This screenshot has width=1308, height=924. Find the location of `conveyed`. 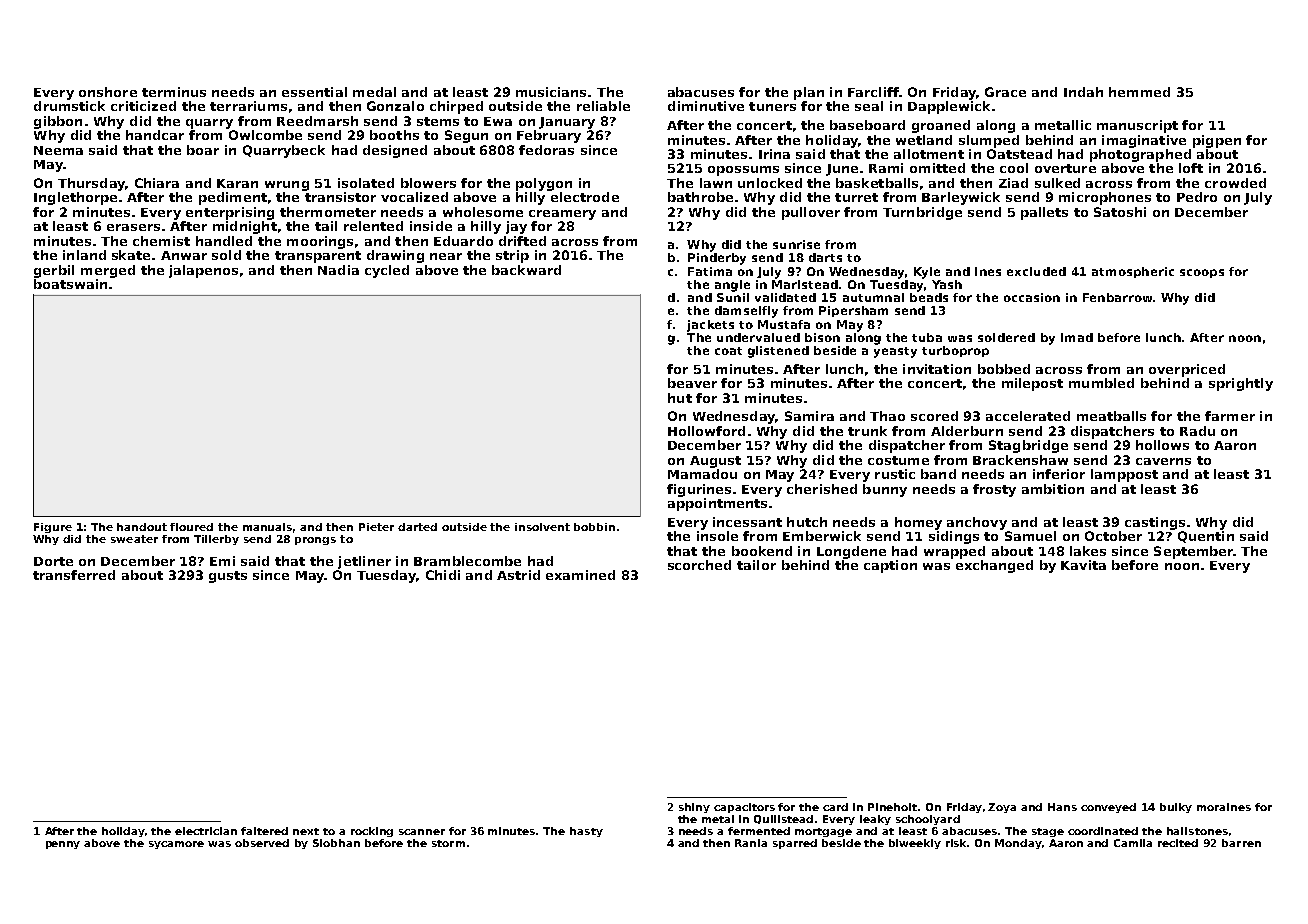

conveyed is located at coordinates (1108, 808).
